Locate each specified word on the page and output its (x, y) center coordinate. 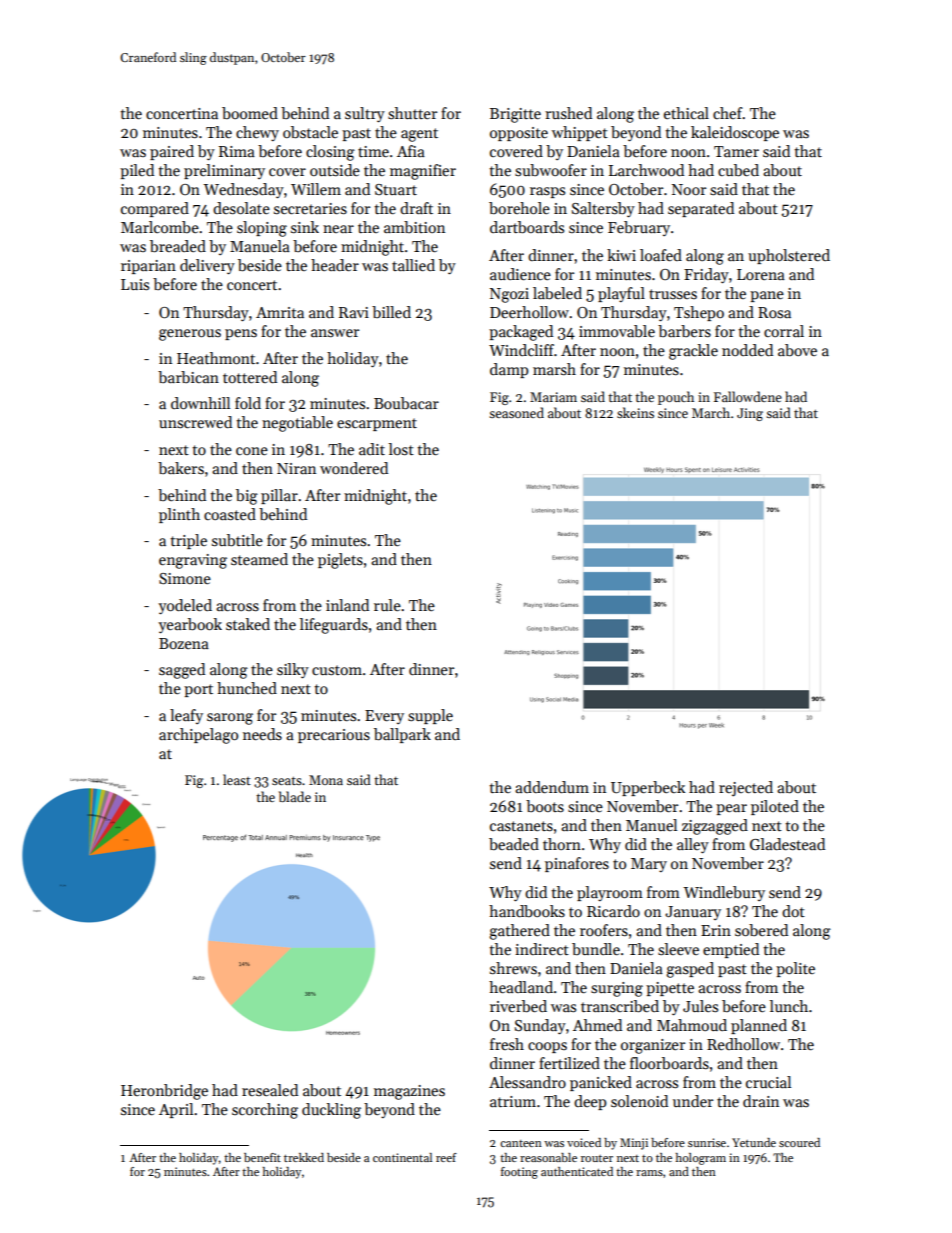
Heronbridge (164, 1092)
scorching (265, 1111)
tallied (413, 265)
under (693, 1101)
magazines (409, 1092)
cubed (738, 170)
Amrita (280, 312)
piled (137, 171)
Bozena (184, 643)
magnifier (423, 172)
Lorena (761, 274)
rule (387, 605)
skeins (635, 412)
